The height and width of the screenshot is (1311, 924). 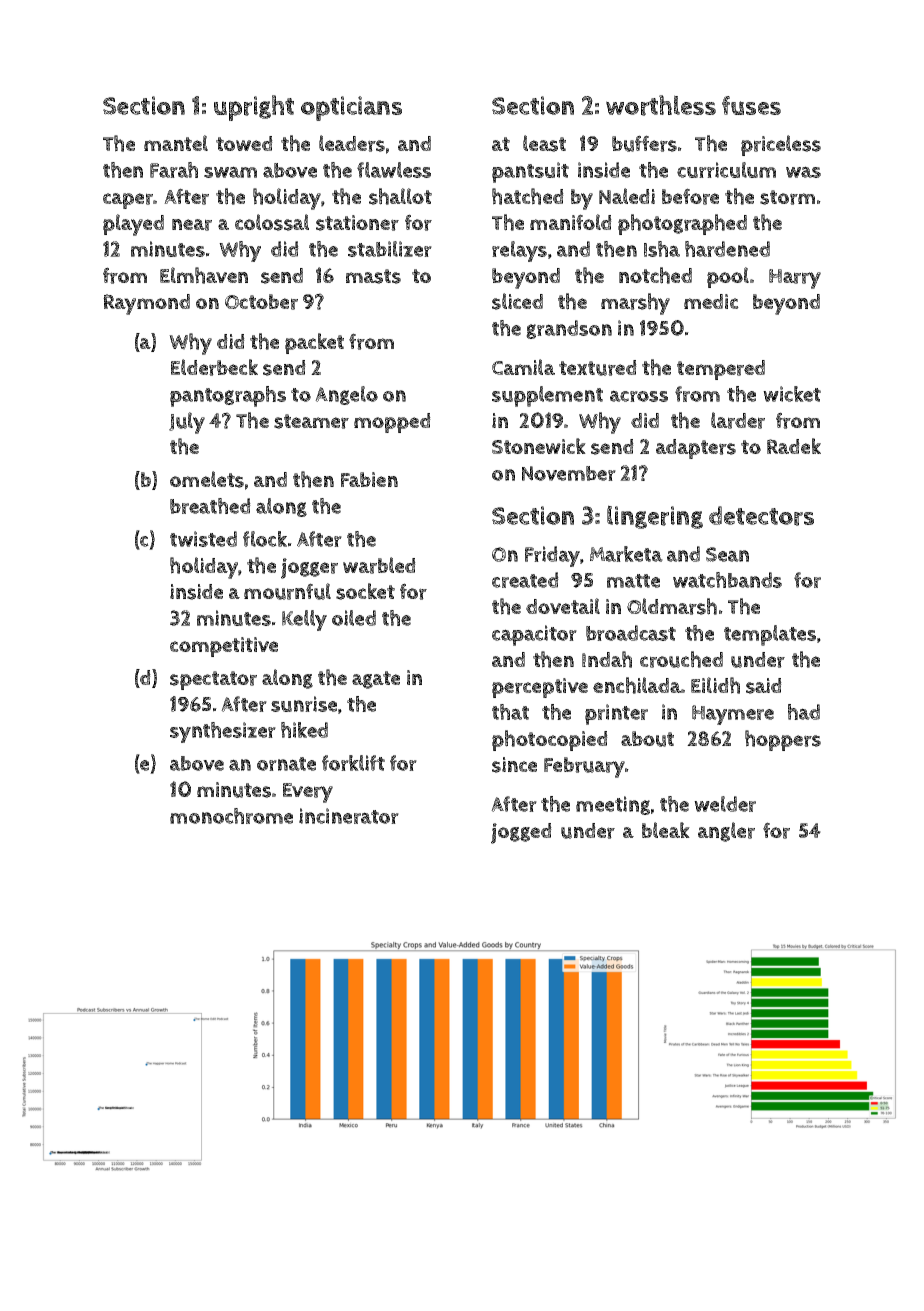 What do you see at coordinates (176, 143) in the screenshot?
I see `mantel` at bounding box center [176, 143].
